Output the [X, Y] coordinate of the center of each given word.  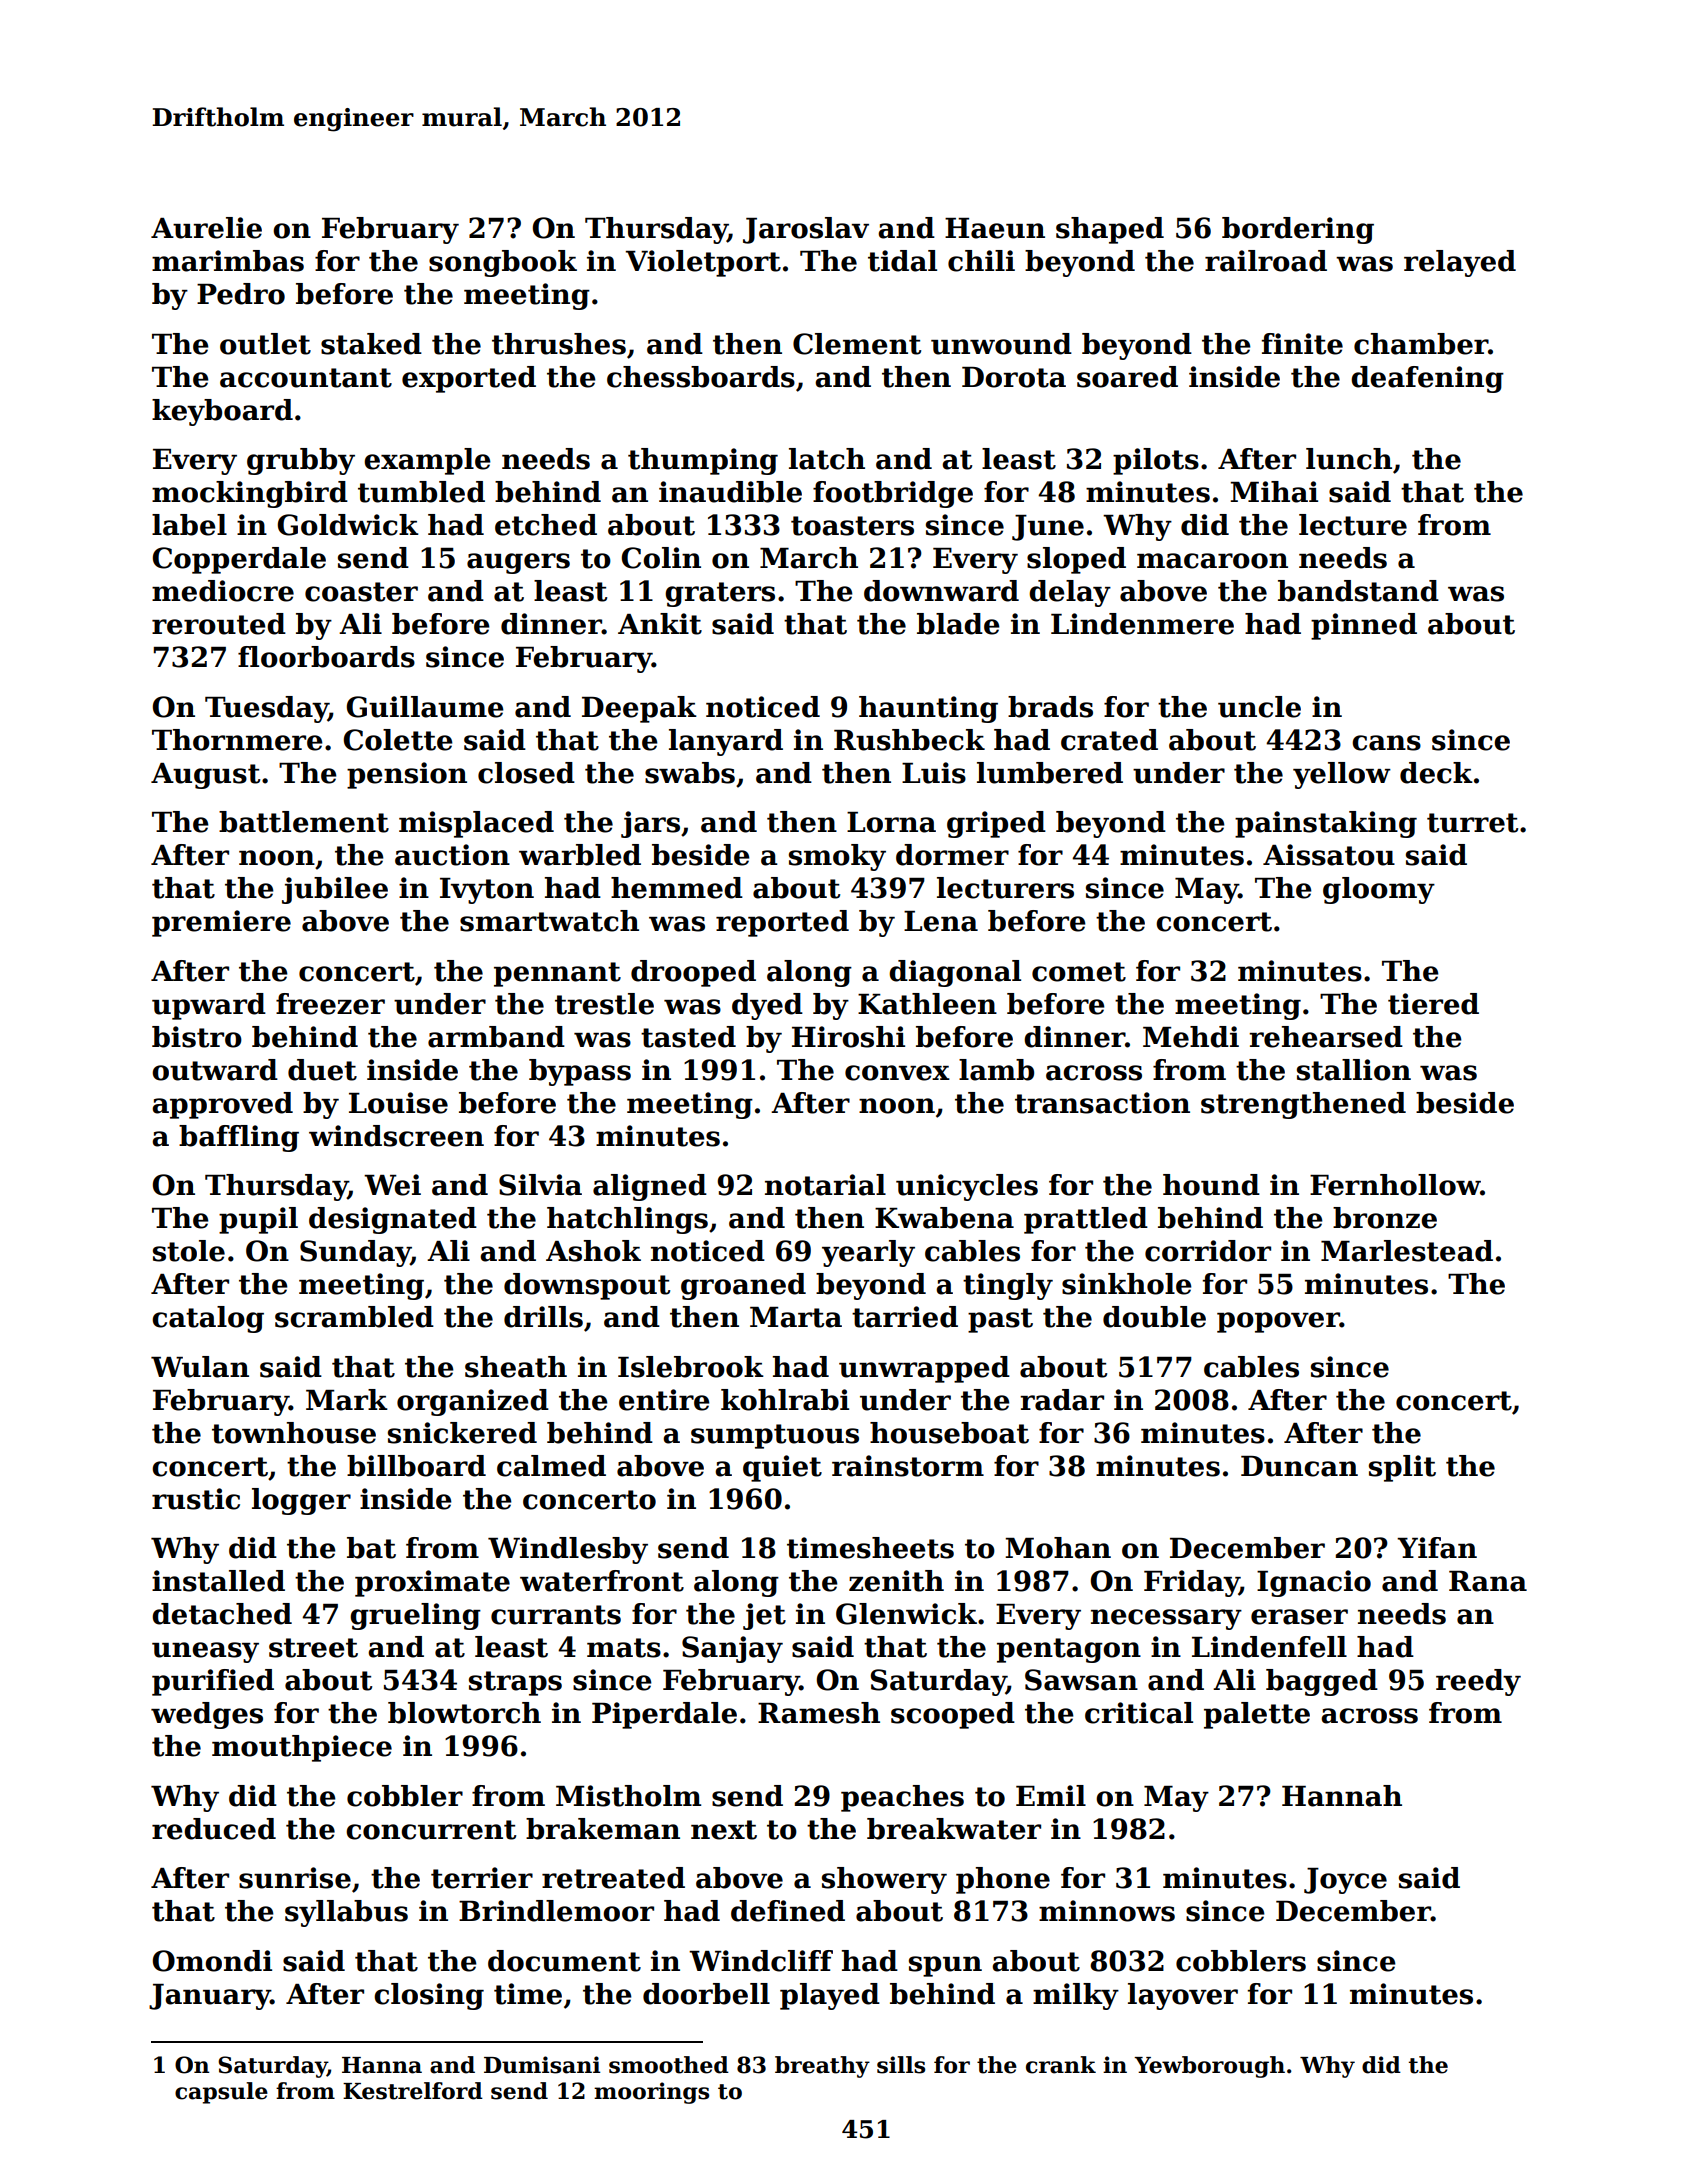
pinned [1364, 626]
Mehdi [1191, 1037]
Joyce [1345, 1881]
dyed [767, 1006]
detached [222, 1614]
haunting [928, 709]
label [189, 525]
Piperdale [664, 1715]
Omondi [212, 1961]
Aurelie [206, 228]
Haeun [995, 228]
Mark [347, 1400]
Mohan [1058, 1548]
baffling [239, 1138]
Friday [1191, 1583]
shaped [1110, 230]
